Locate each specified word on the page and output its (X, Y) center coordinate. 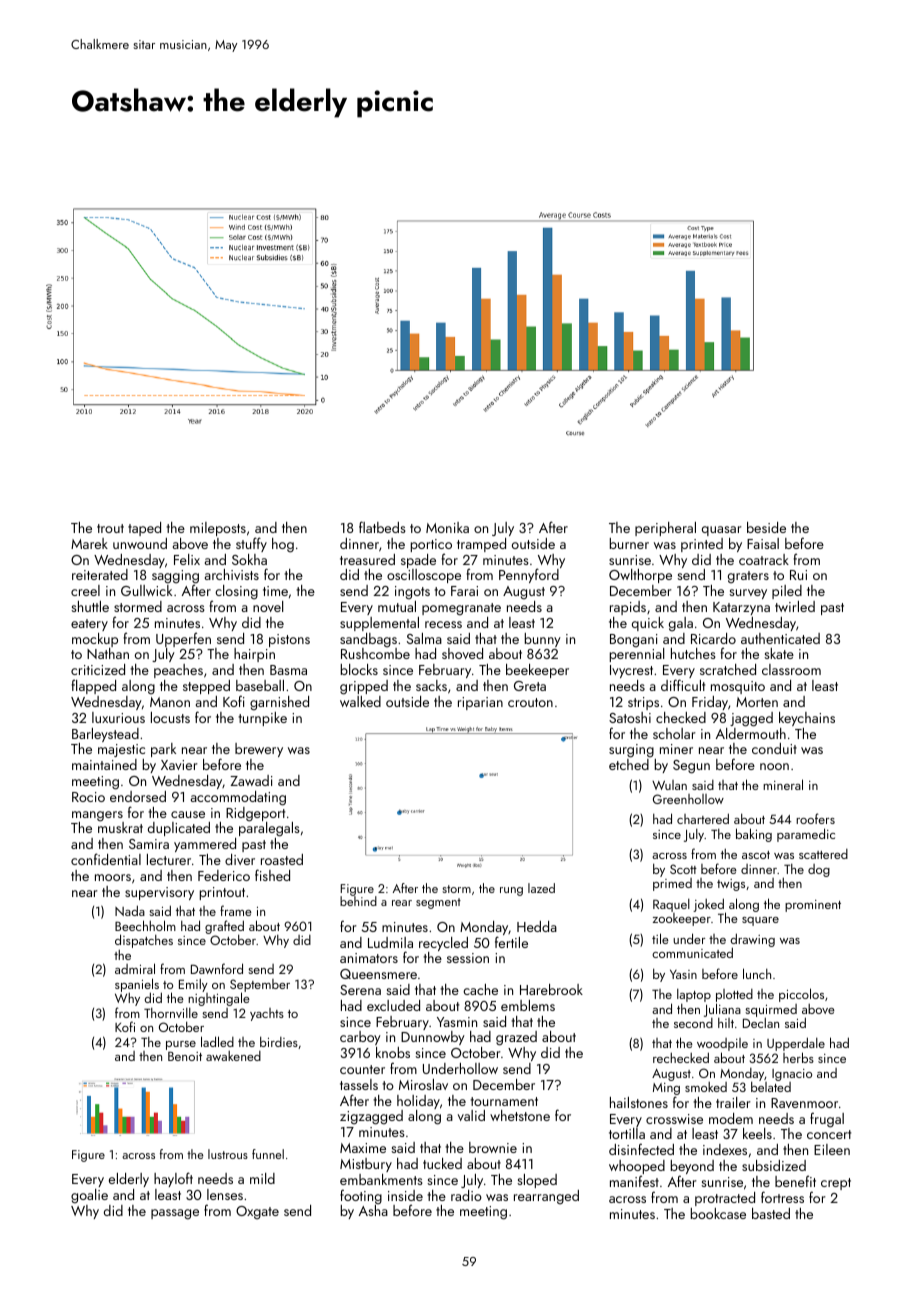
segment (438, 903)
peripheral (665, 529)
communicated (692, 952)
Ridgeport (255, 814)
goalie (89, 1196)
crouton (530, 702)
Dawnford (217, 968)
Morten (757, 702)
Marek (89, 543)
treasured (367, 559)
